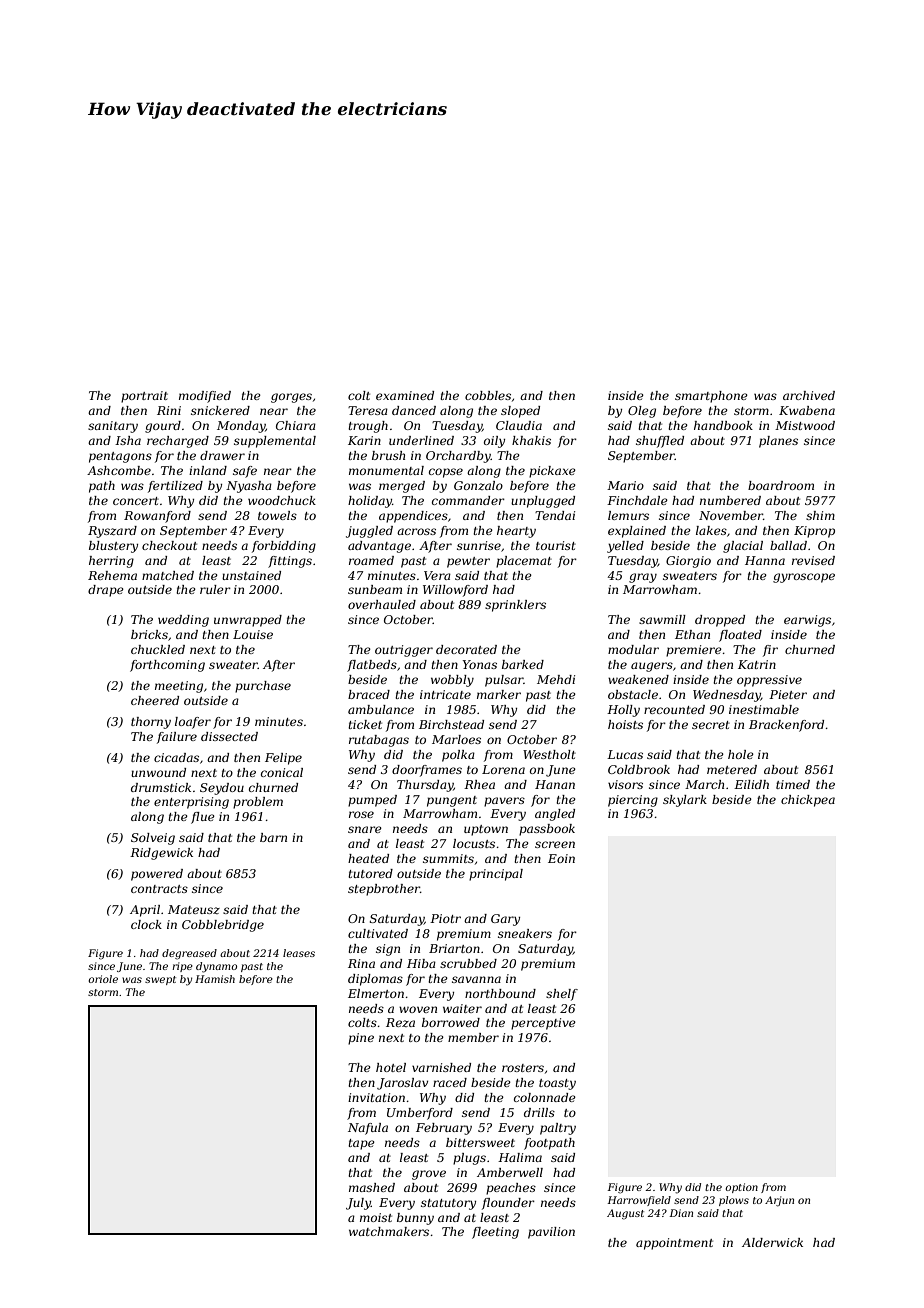 The height and width of the page is (1308, 924). I want to click on hole, so click(741, 754).
